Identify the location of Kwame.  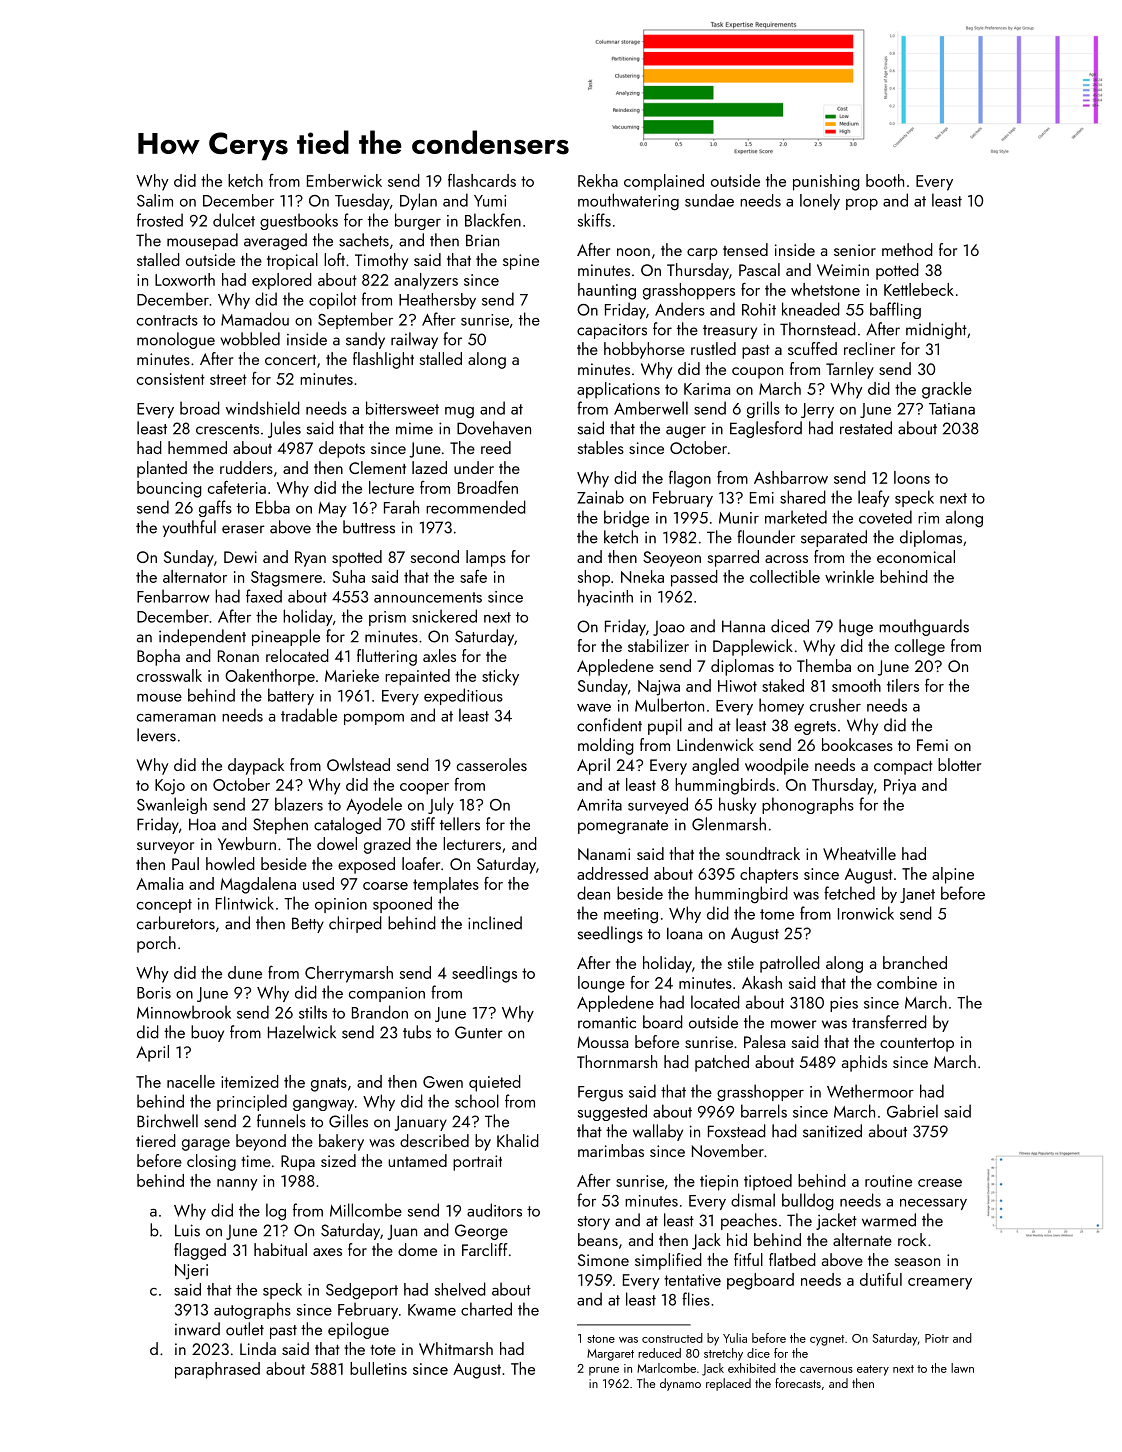
(432, 1310).
